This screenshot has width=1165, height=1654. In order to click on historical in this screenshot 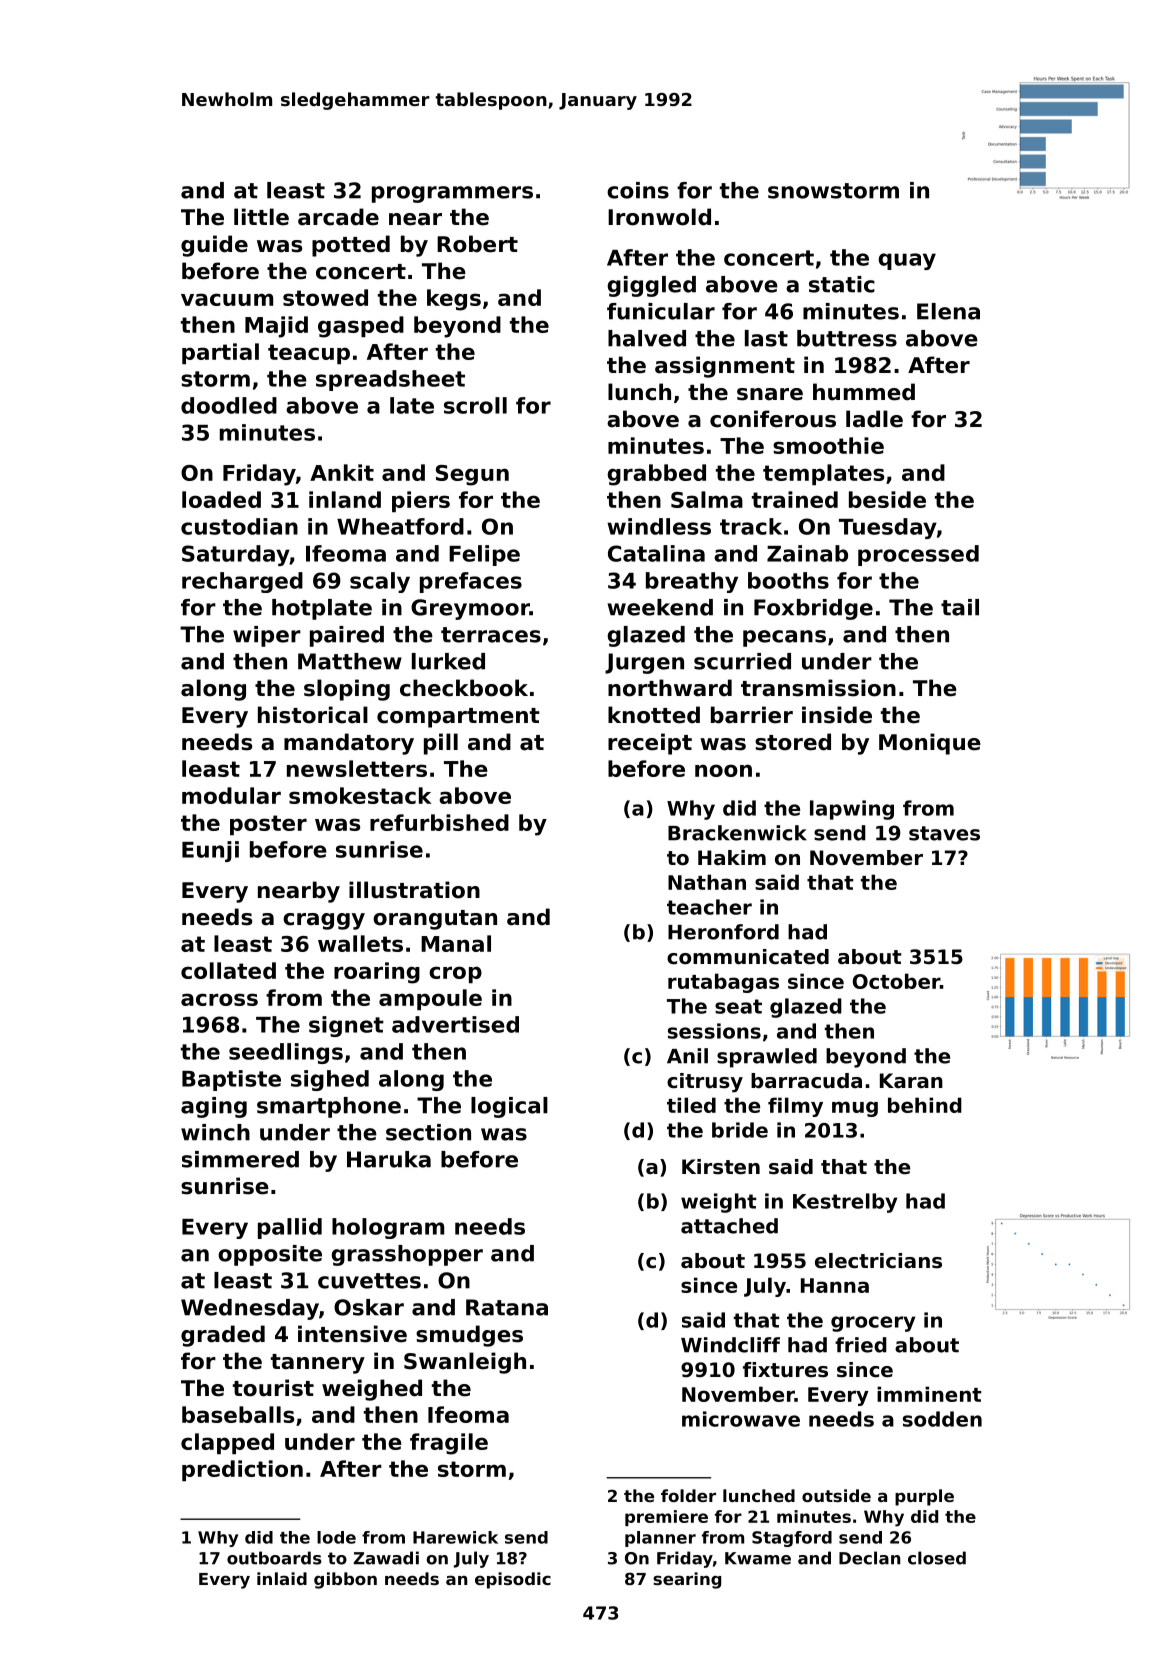, I will do `click(313, 715)`.
